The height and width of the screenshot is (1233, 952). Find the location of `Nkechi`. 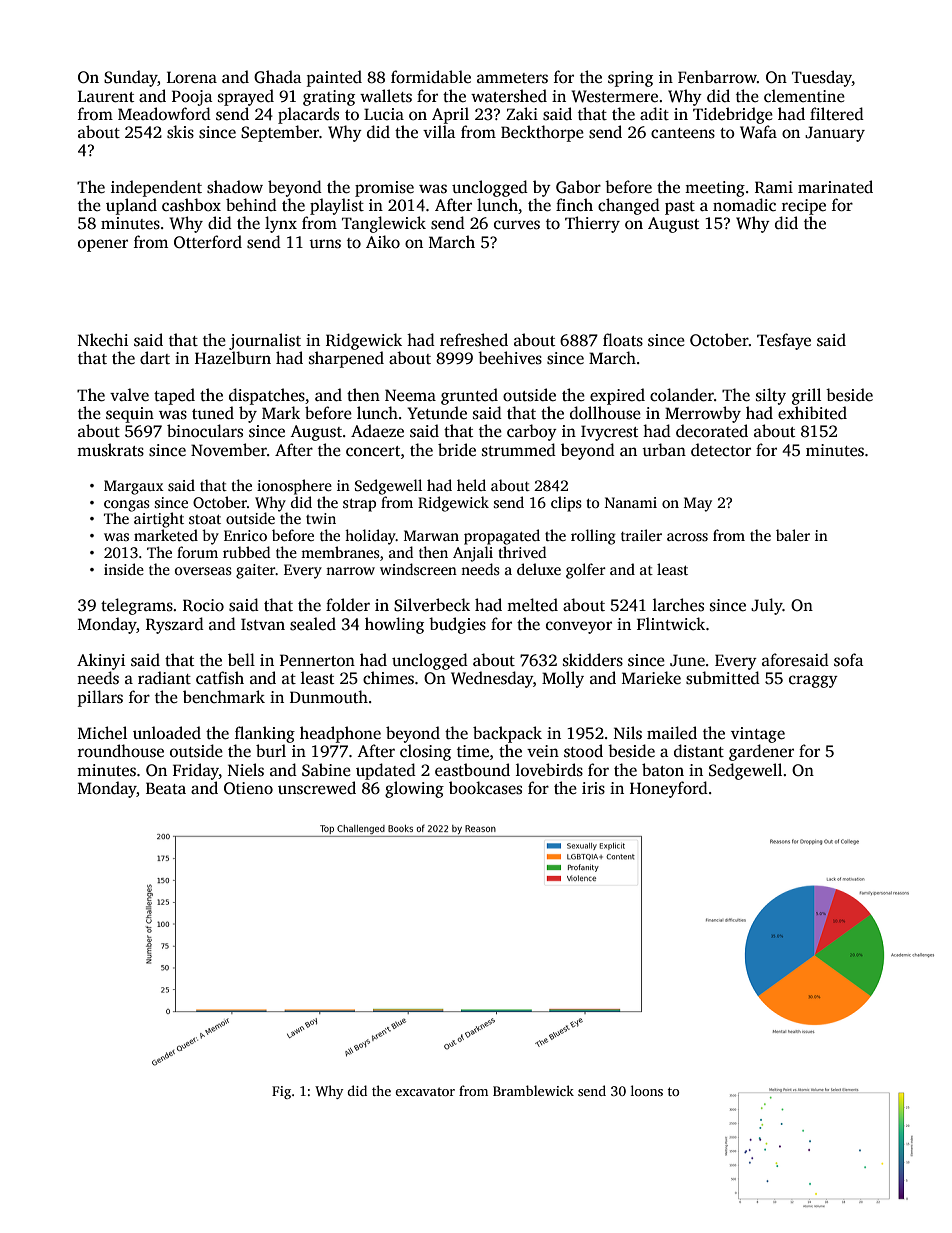

Nkechi is located at coordinates (103, 339).
